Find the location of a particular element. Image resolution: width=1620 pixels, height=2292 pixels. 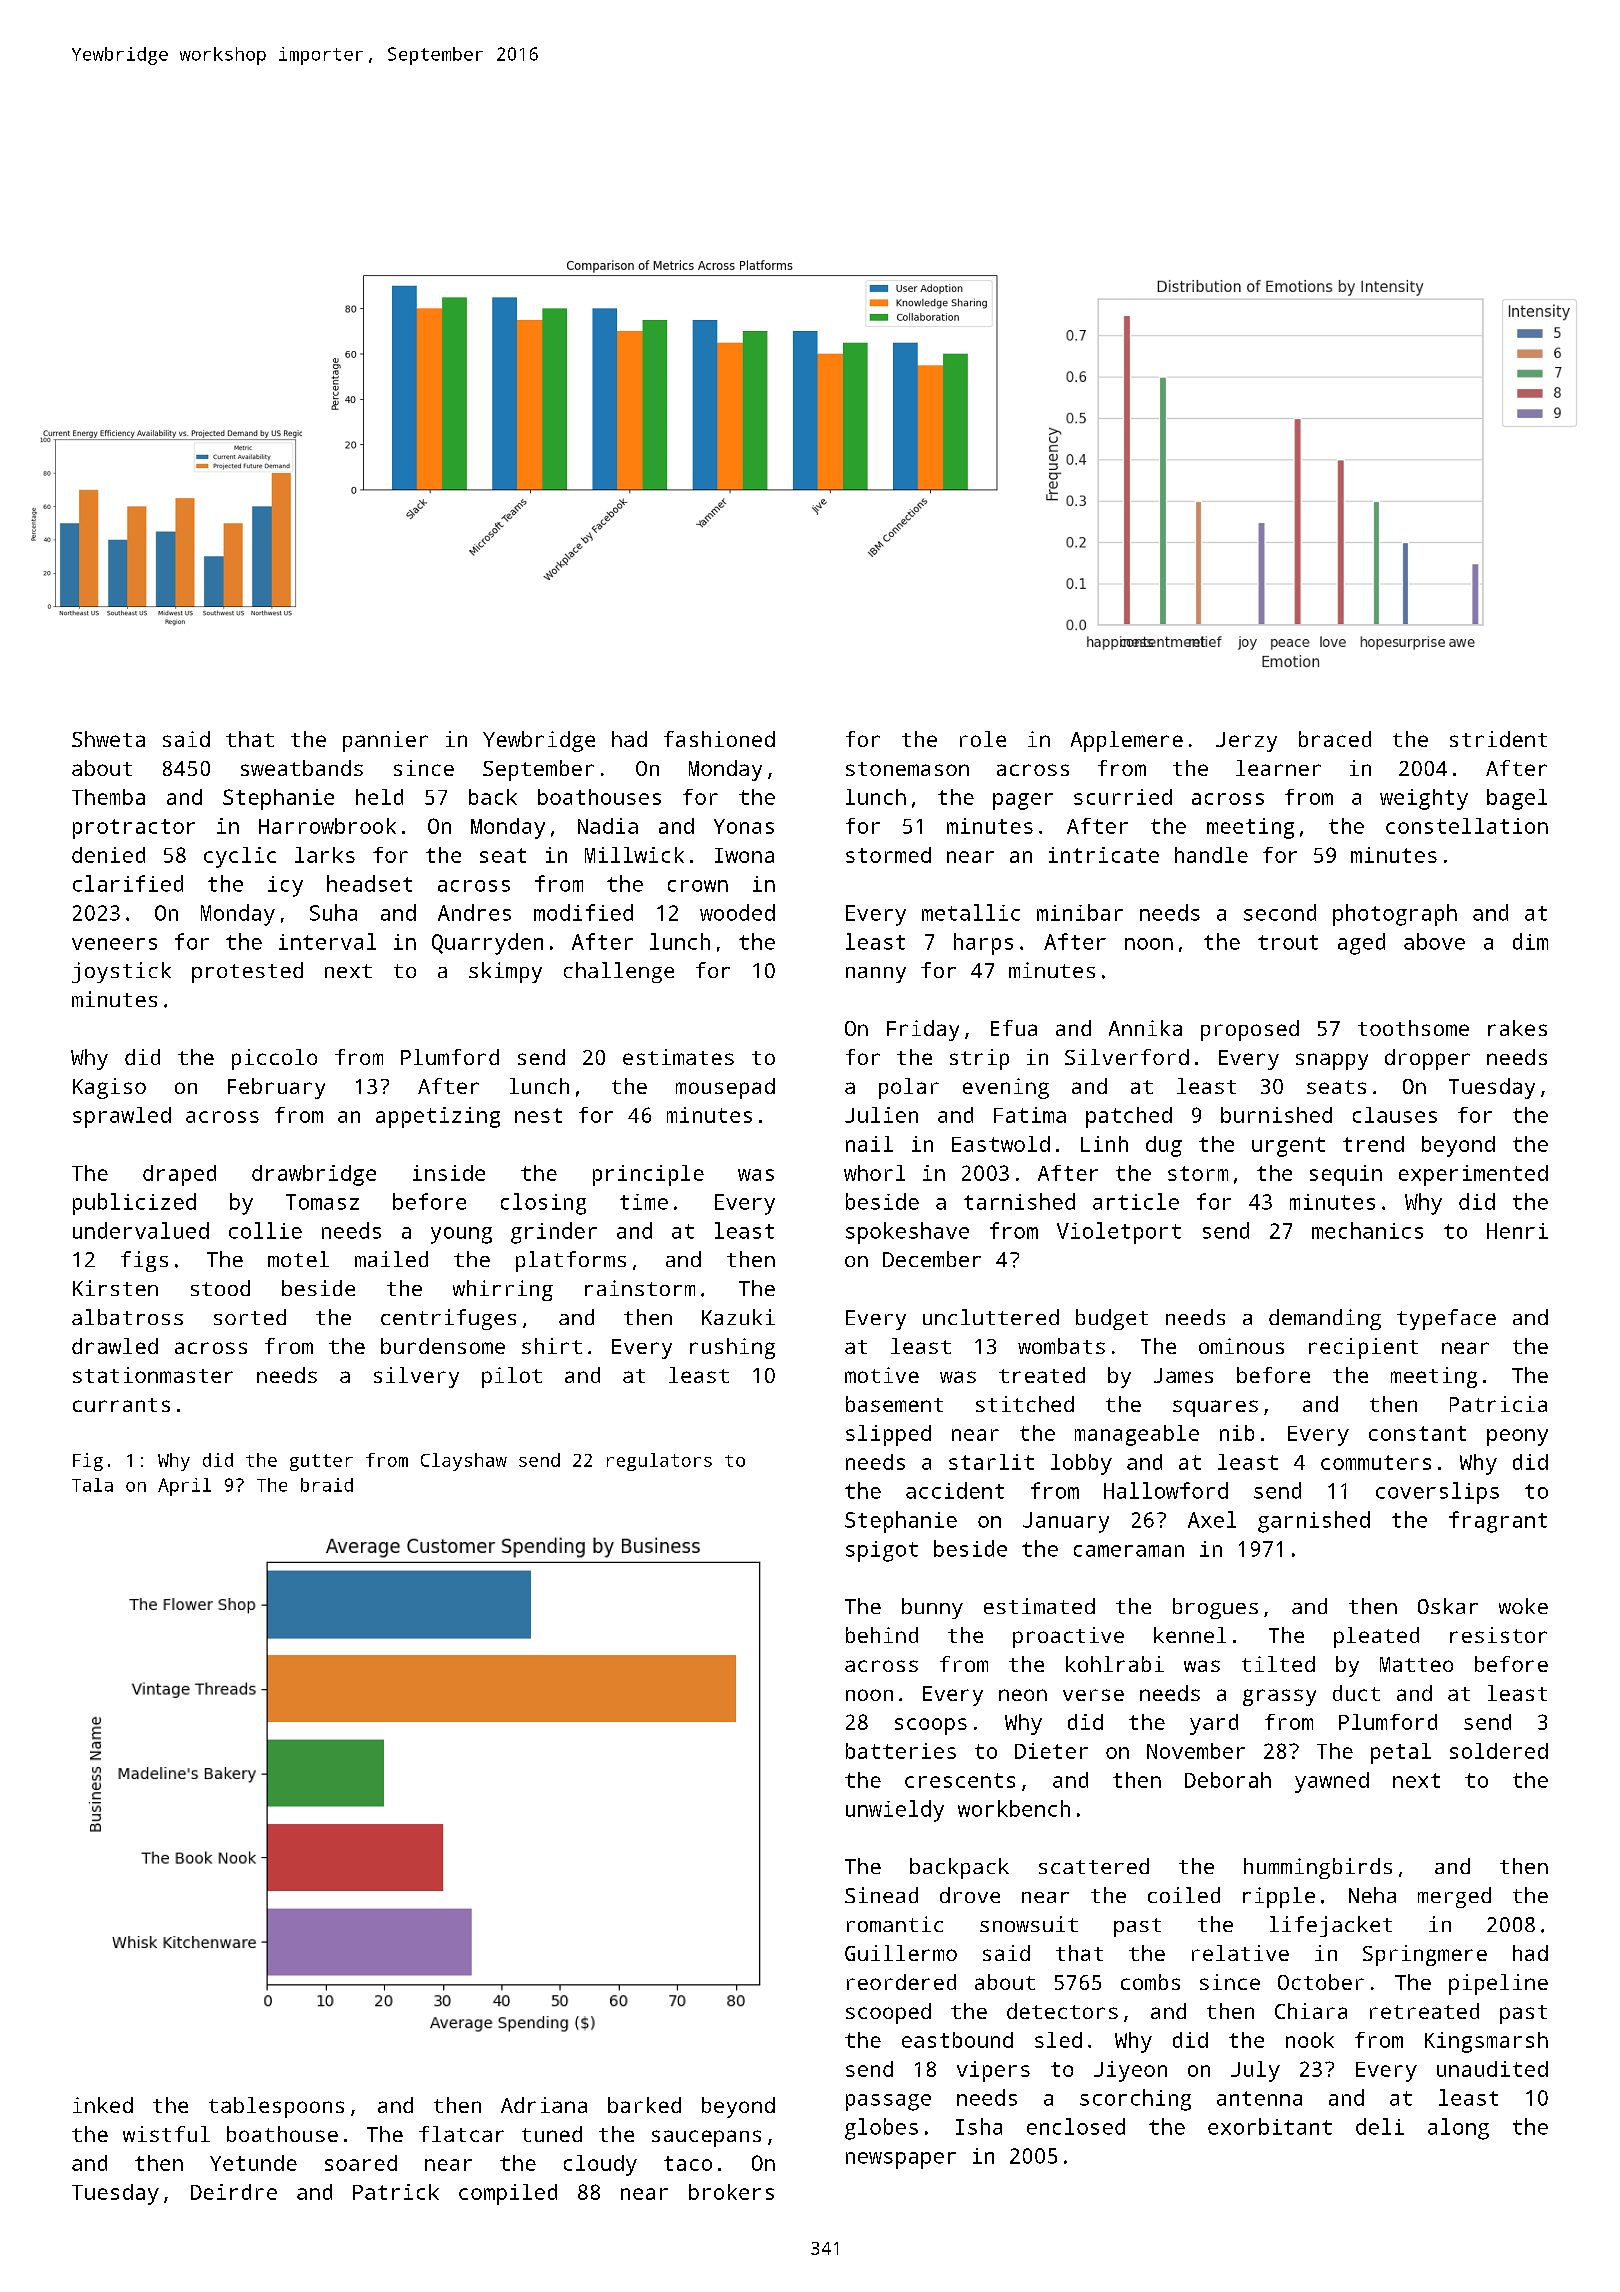

eastbound is located at coordinates (957, 2040).
